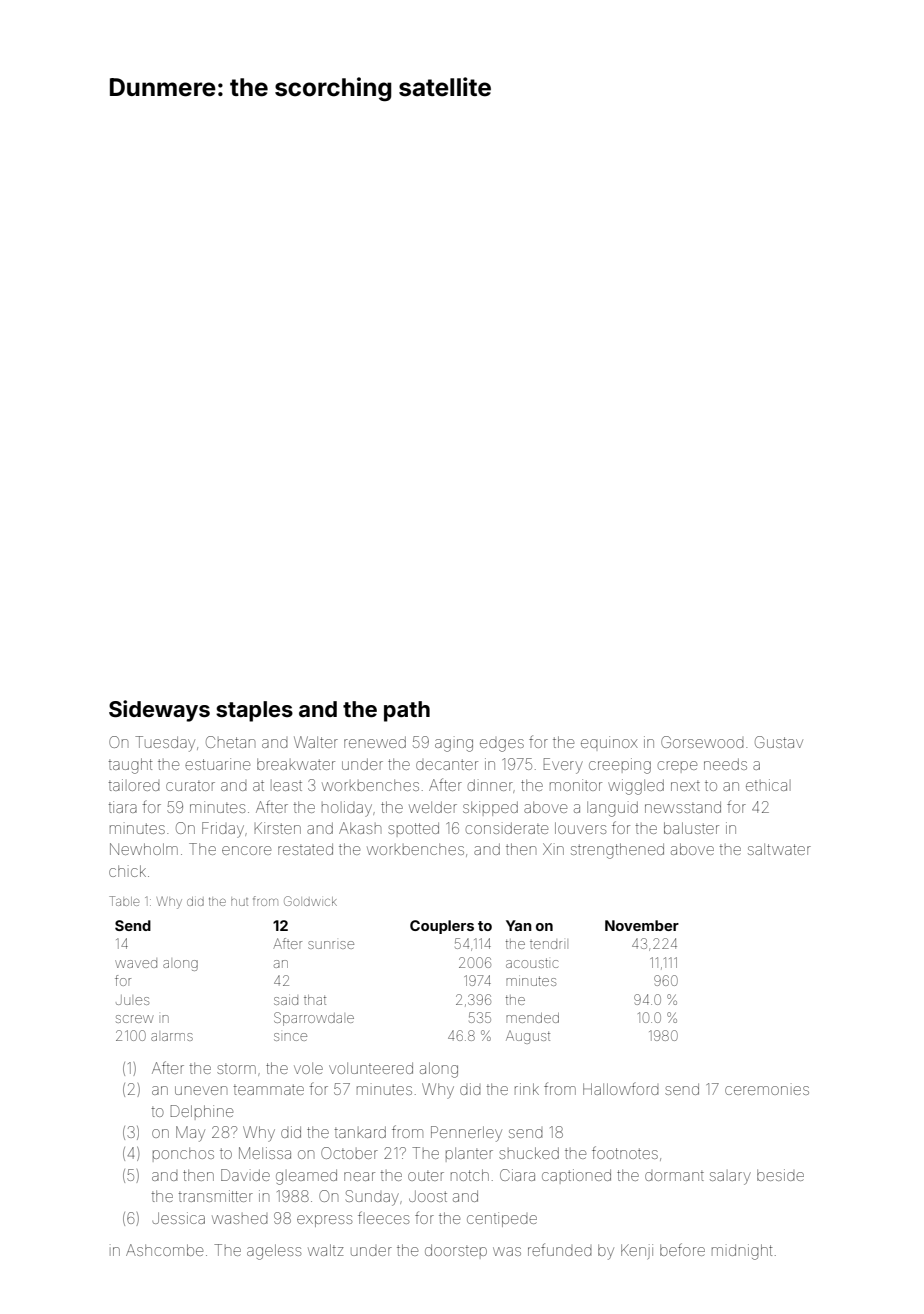  What do you see at coordinates (359, 1176) in the document?
I see `near` at bounding box center [359, 1176].
